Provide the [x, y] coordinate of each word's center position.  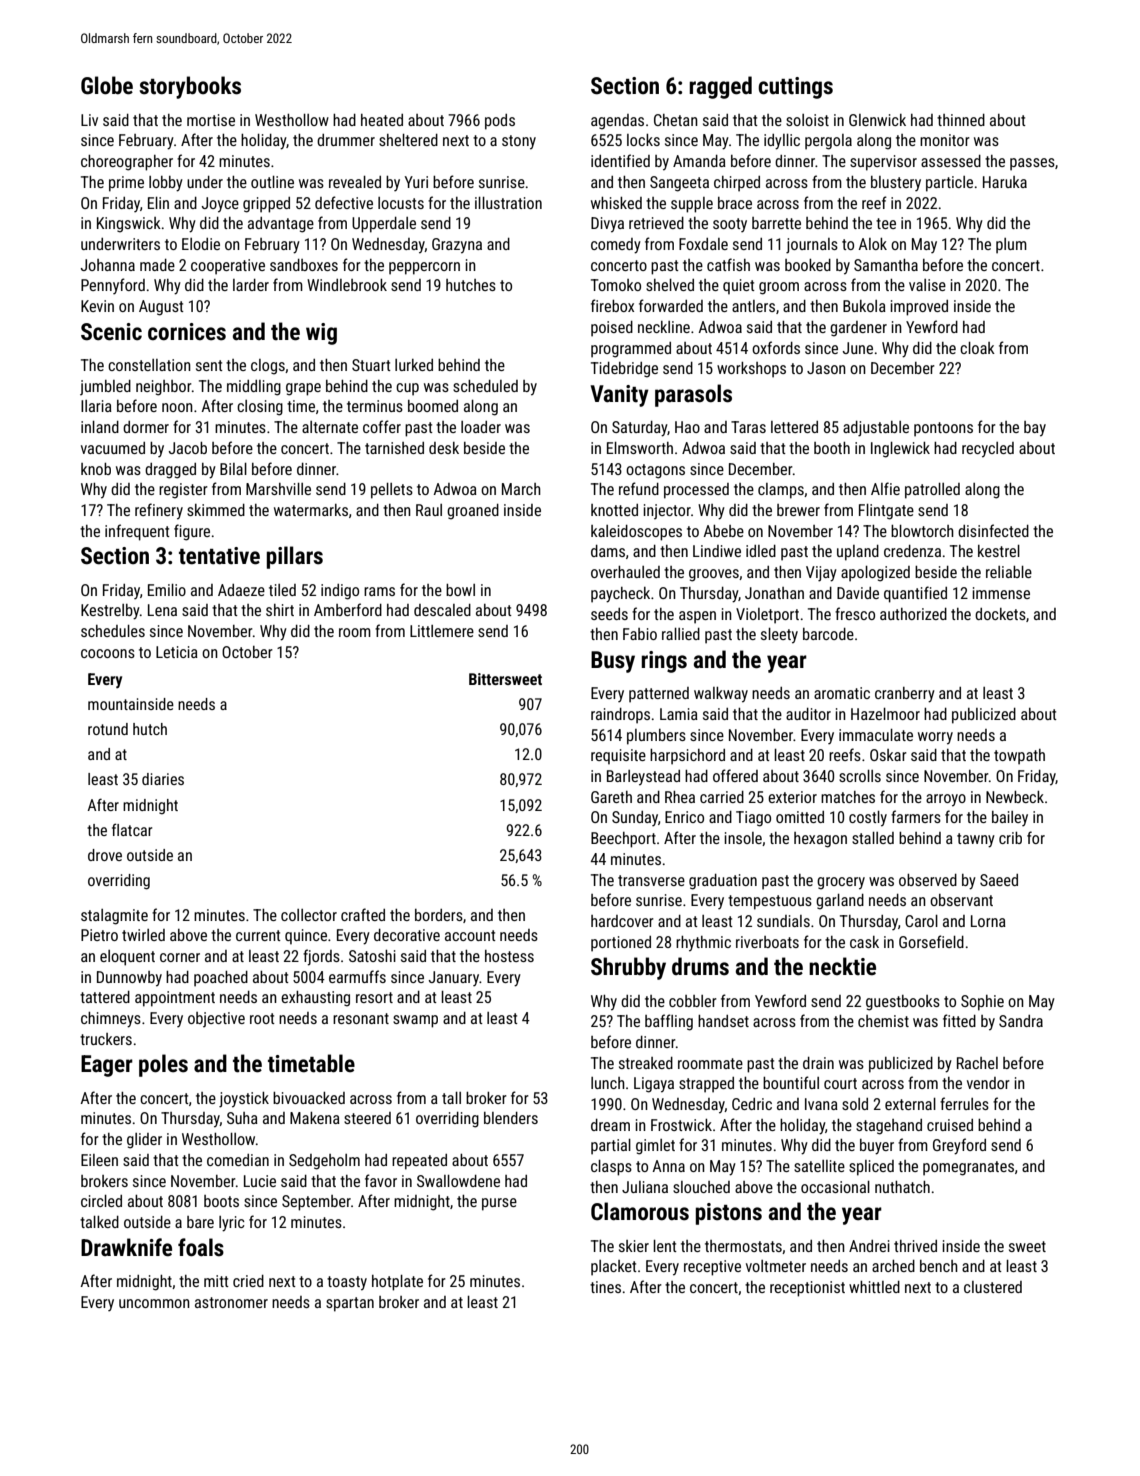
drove [105, 855]
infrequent [137, 532]
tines [605, 1287]
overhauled [625, 572]
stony [519, 142]
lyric [232, 1224]
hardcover [622, 921]
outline [272, 182]
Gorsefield [931, 941]
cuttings [795, 88]
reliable [1009, 572]
